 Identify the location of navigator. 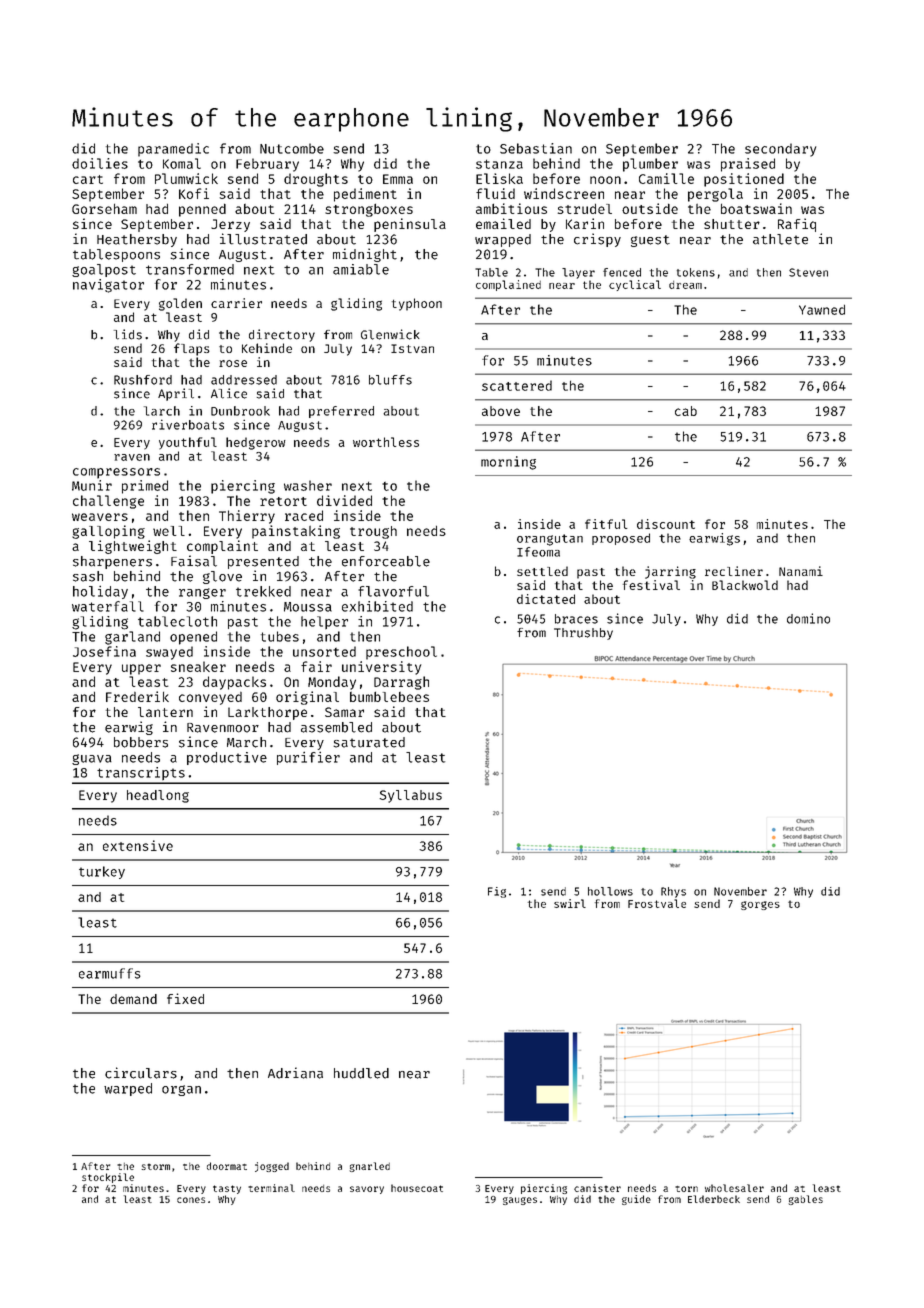
(108, 286).
